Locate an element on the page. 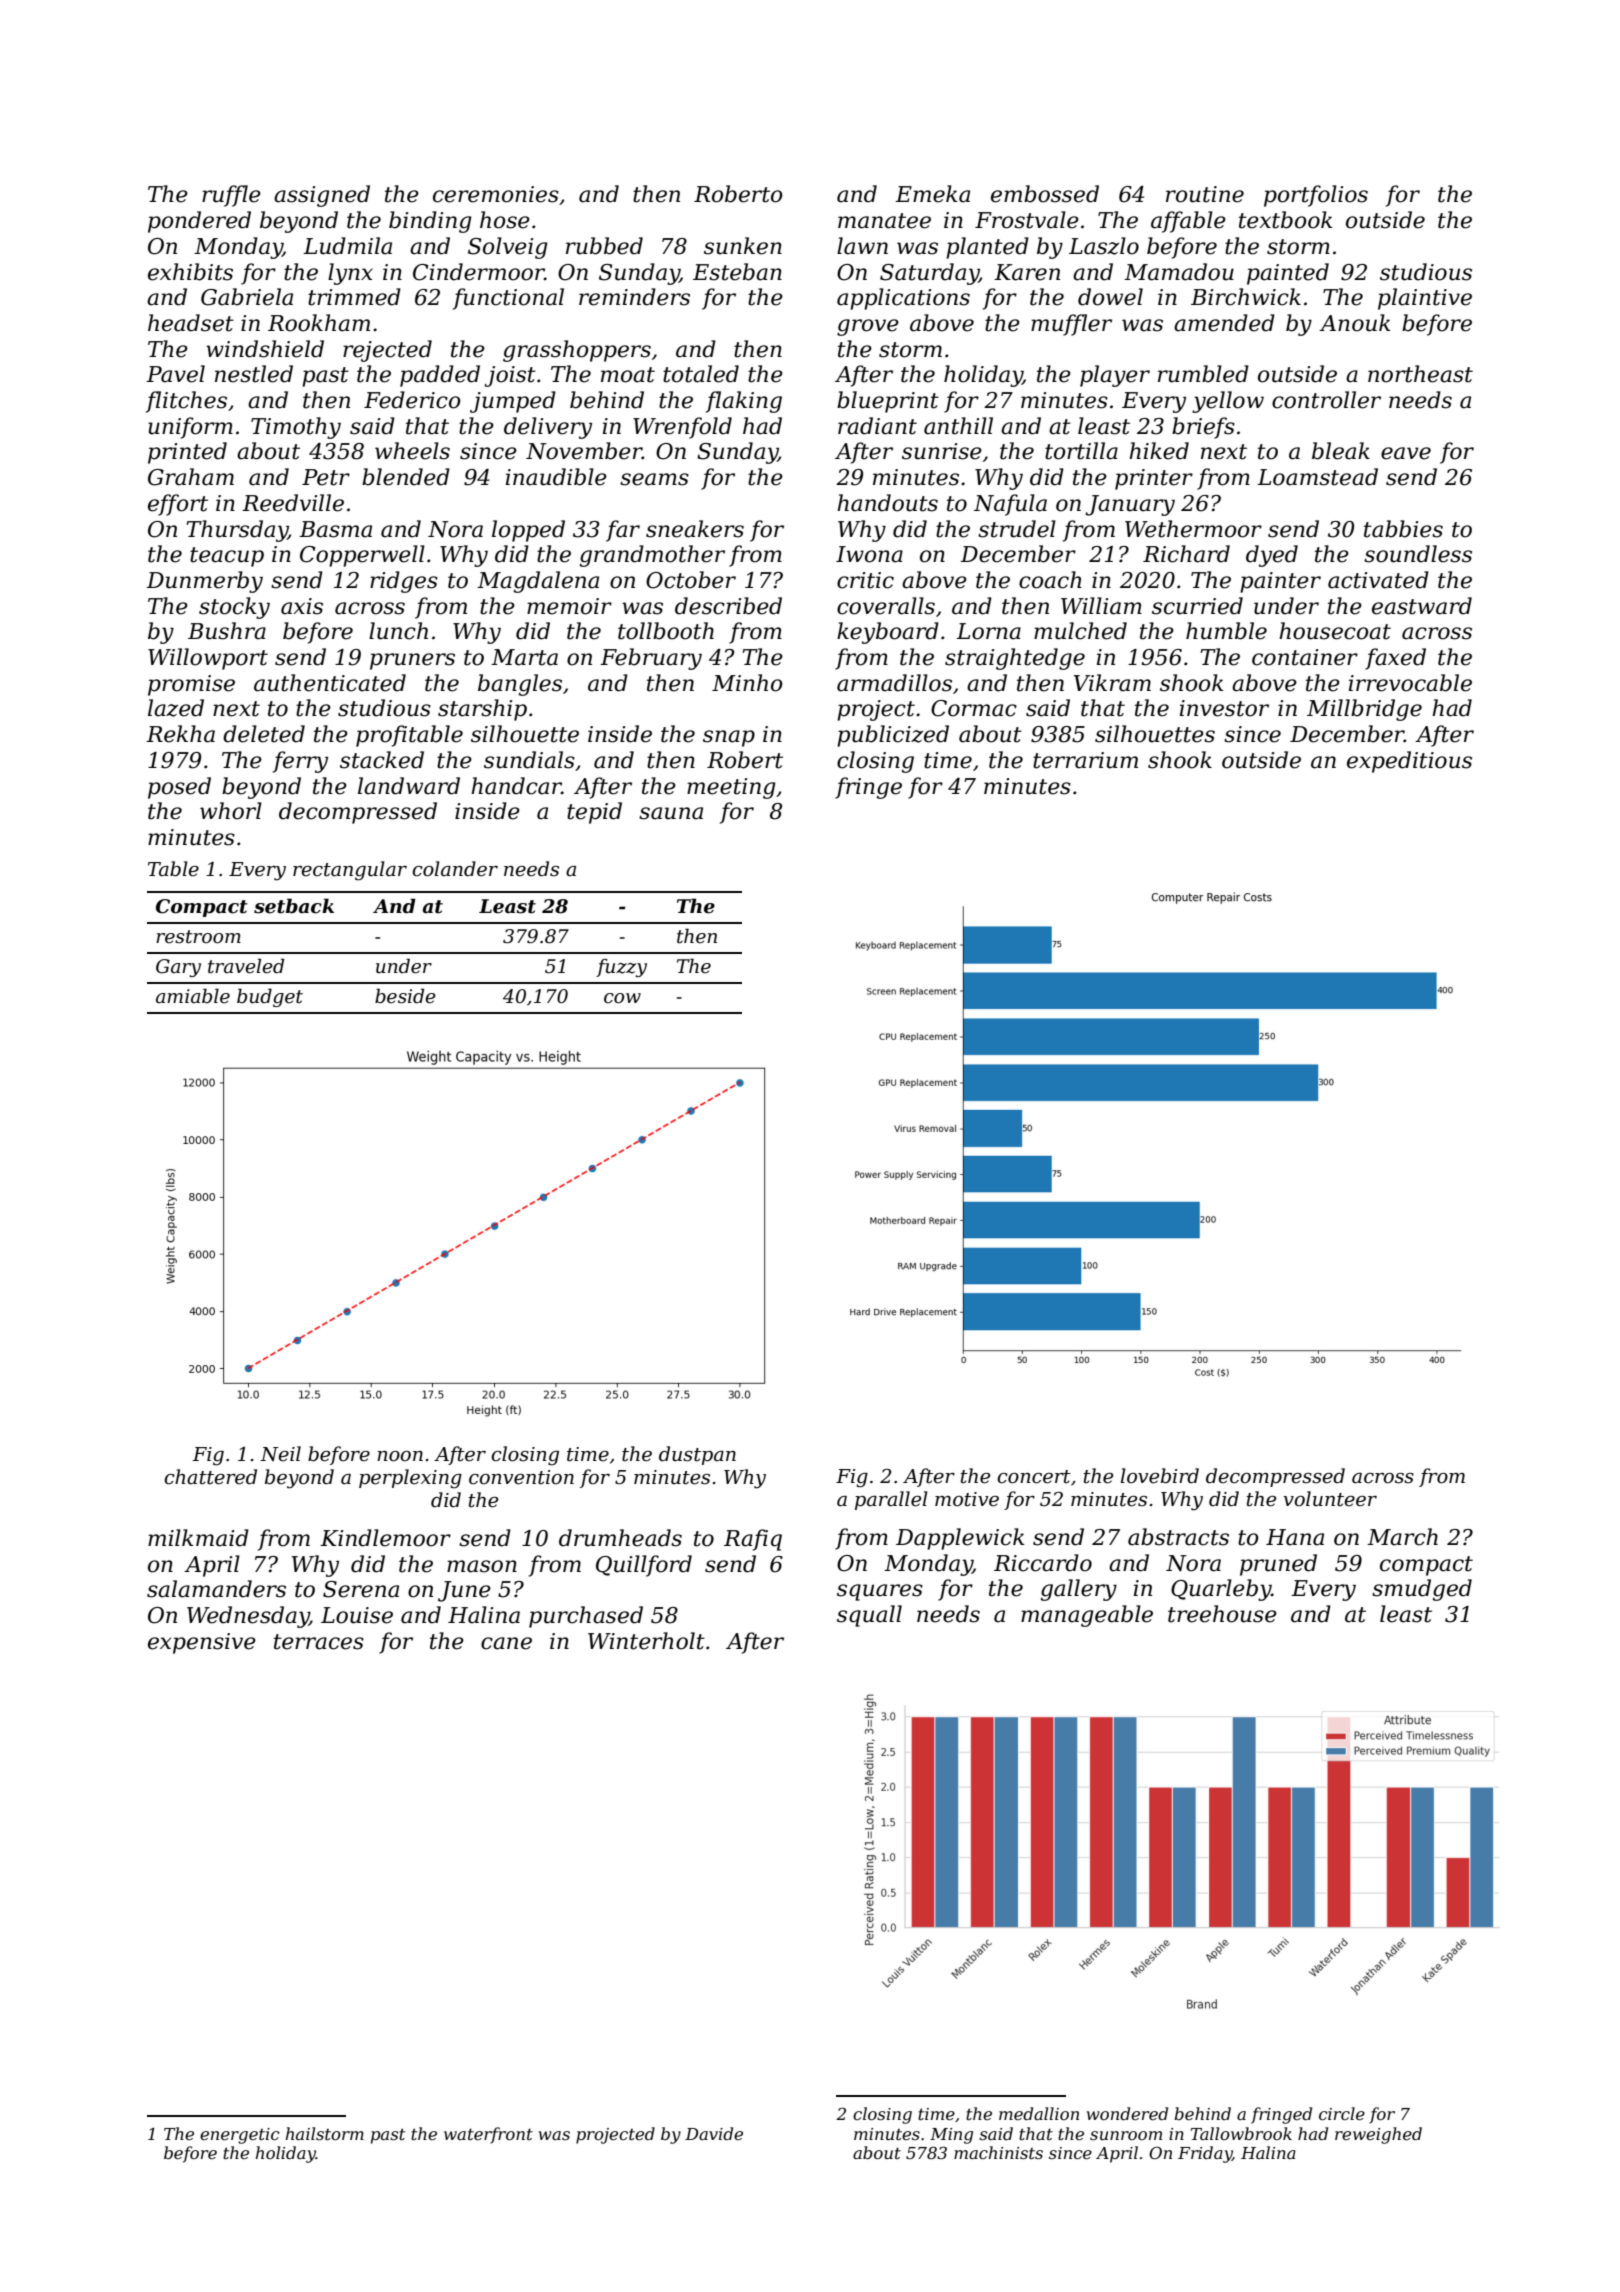 This document has height=2292, width=1620. abstracts is located at coordinates (1178, 1537).
